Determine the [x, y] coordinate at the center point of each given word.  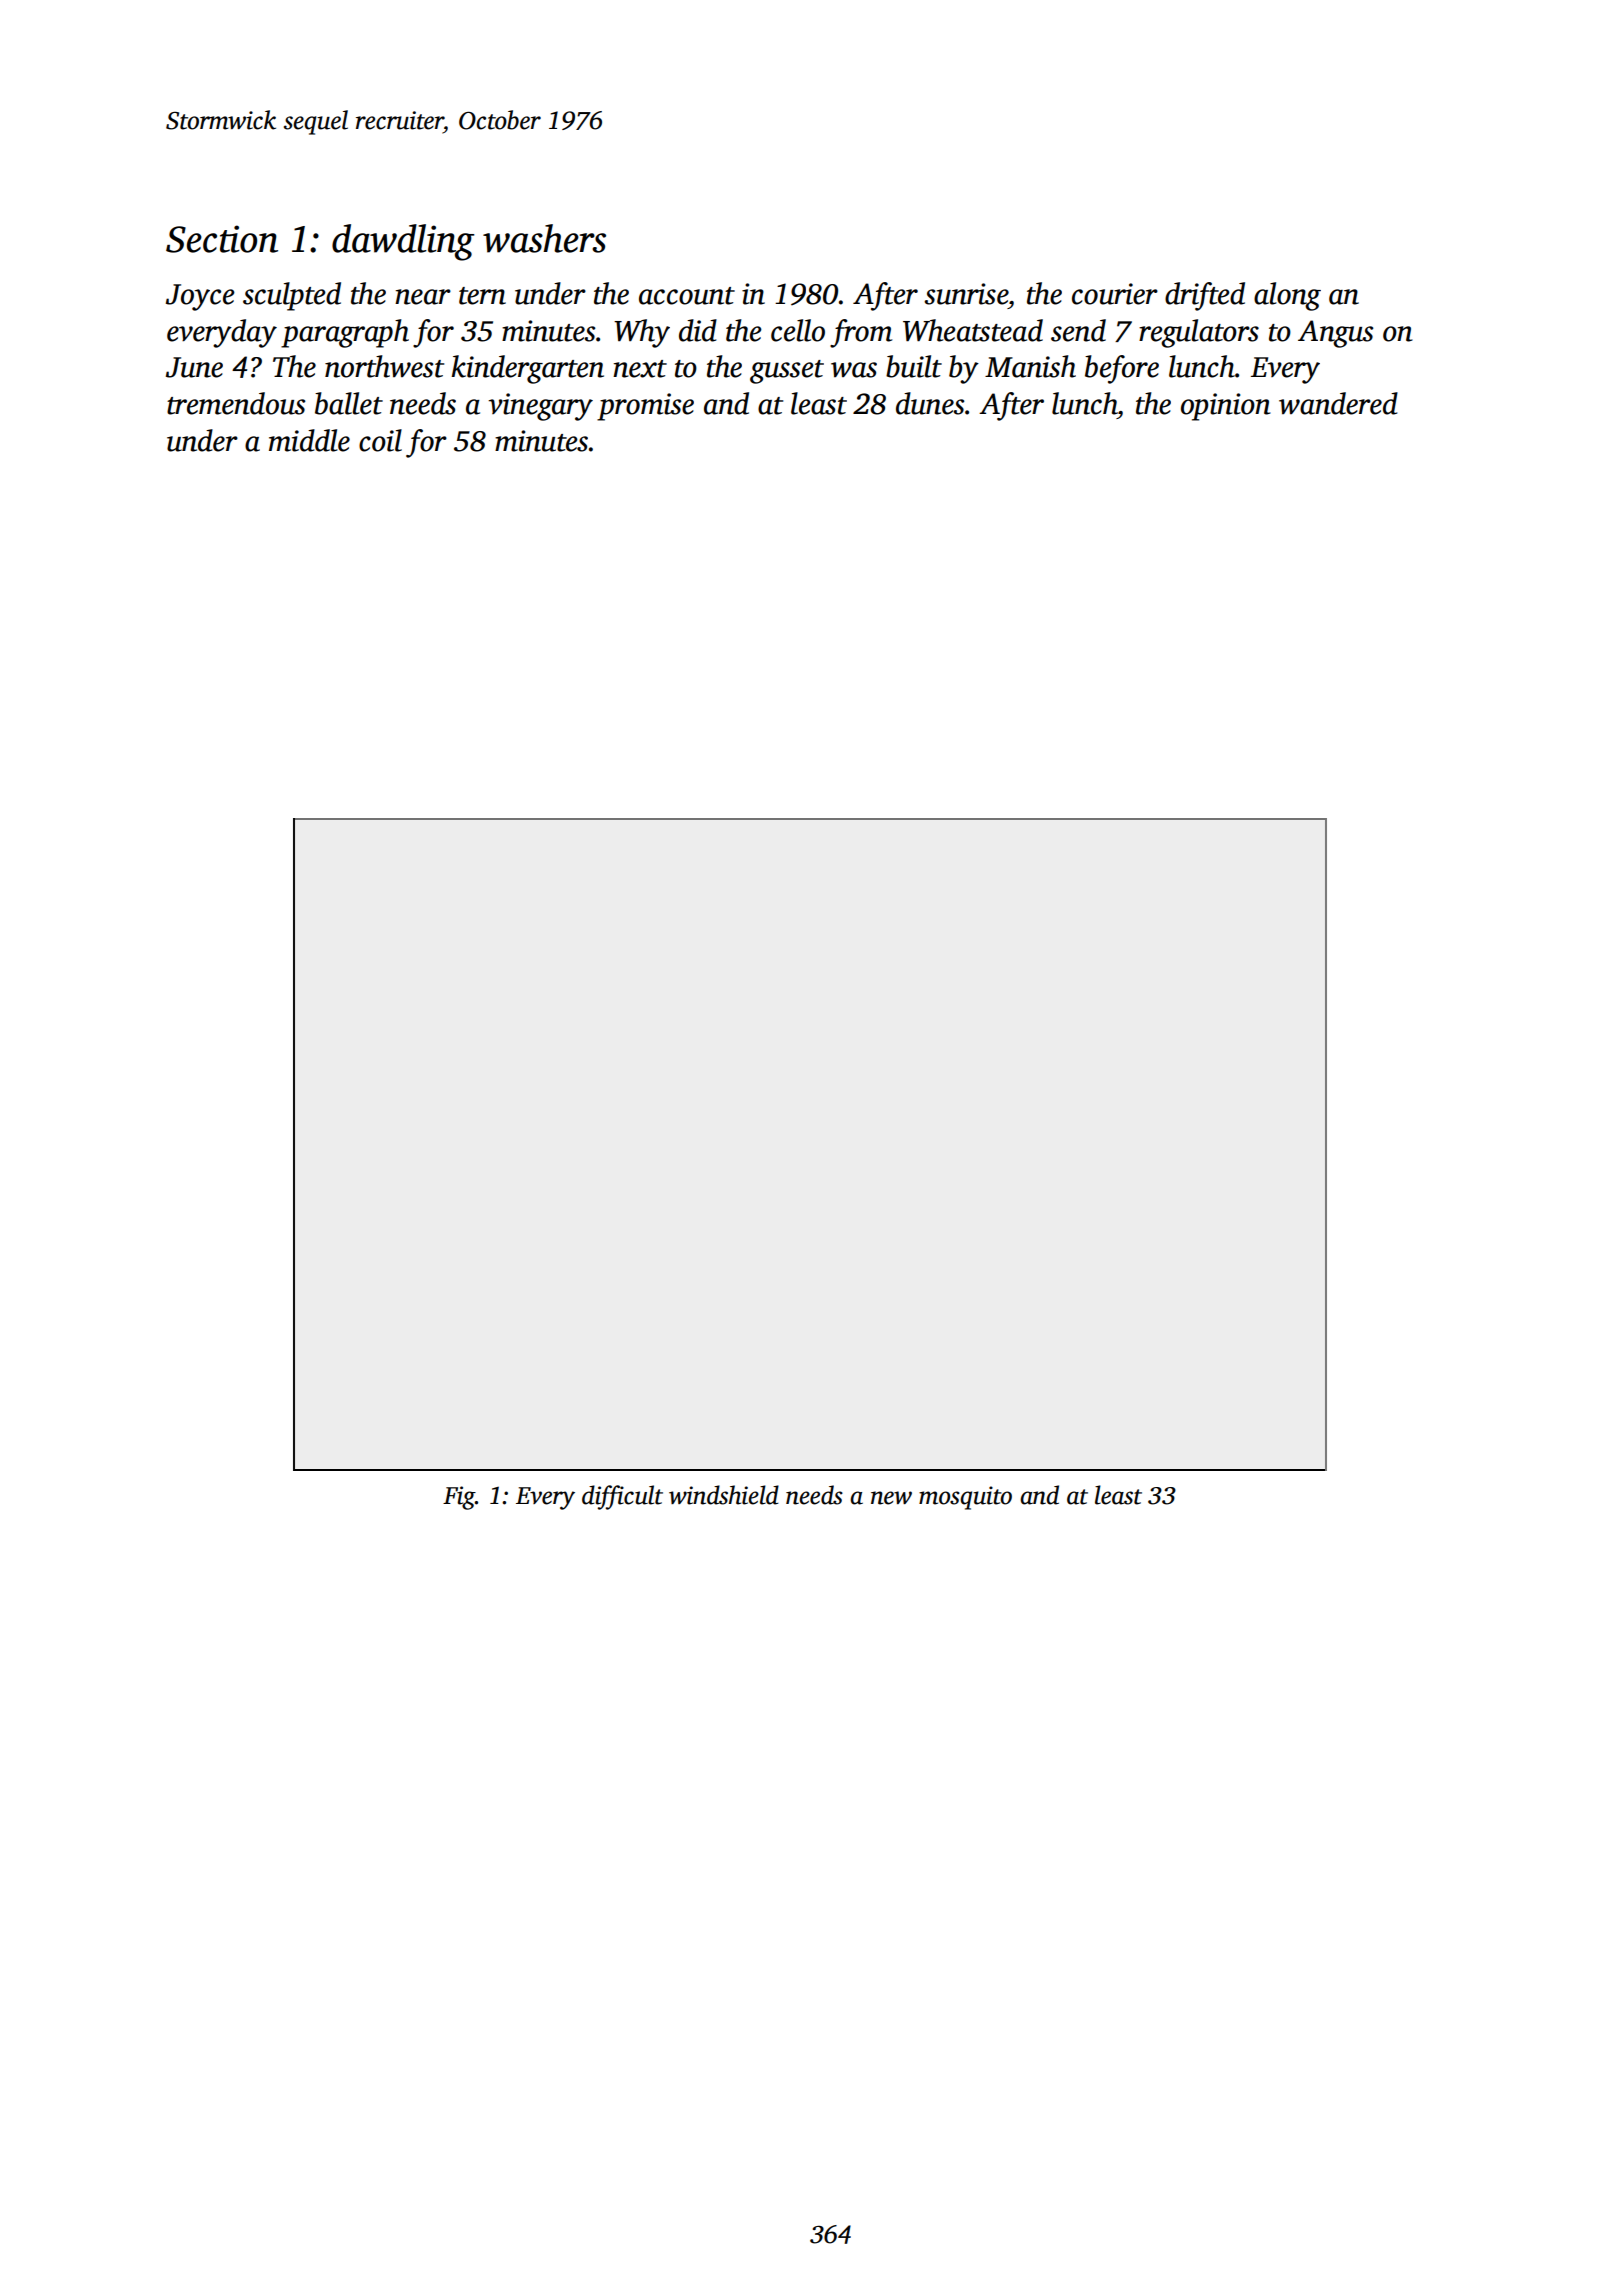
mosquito [965, 1498]
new [891, 1498]
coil [380, 440]
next [640, 369]
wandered [1338, 403]
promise [645, 407]
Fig [459, 1498]
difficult [622, 1497]
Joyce [200, 297]
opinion [1225, 407]
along [1287, 296]
